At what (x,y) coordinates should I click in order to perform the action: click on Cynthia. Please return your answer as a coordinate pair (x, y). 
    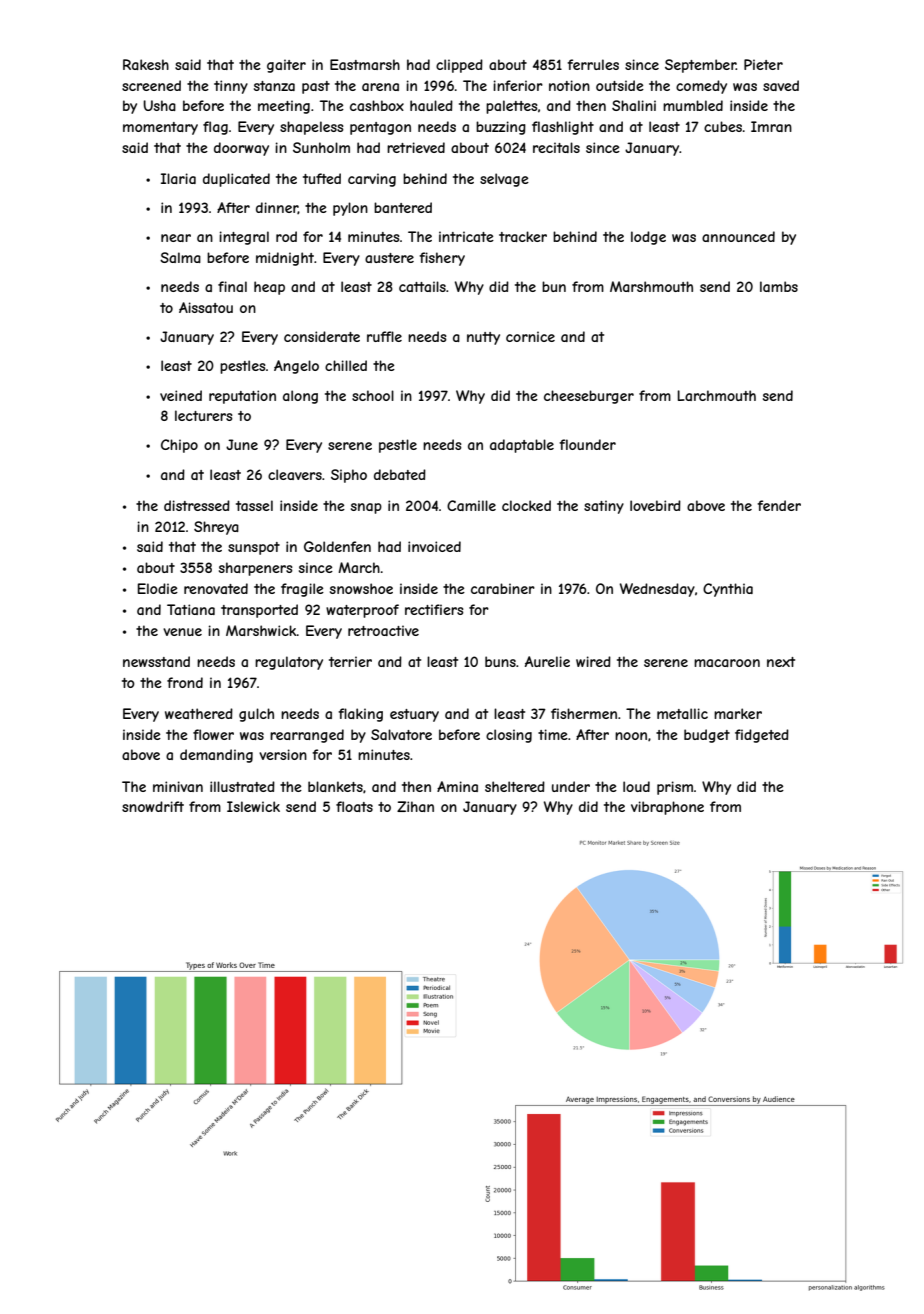
    Looking at the image, I should click on (728, 590).
